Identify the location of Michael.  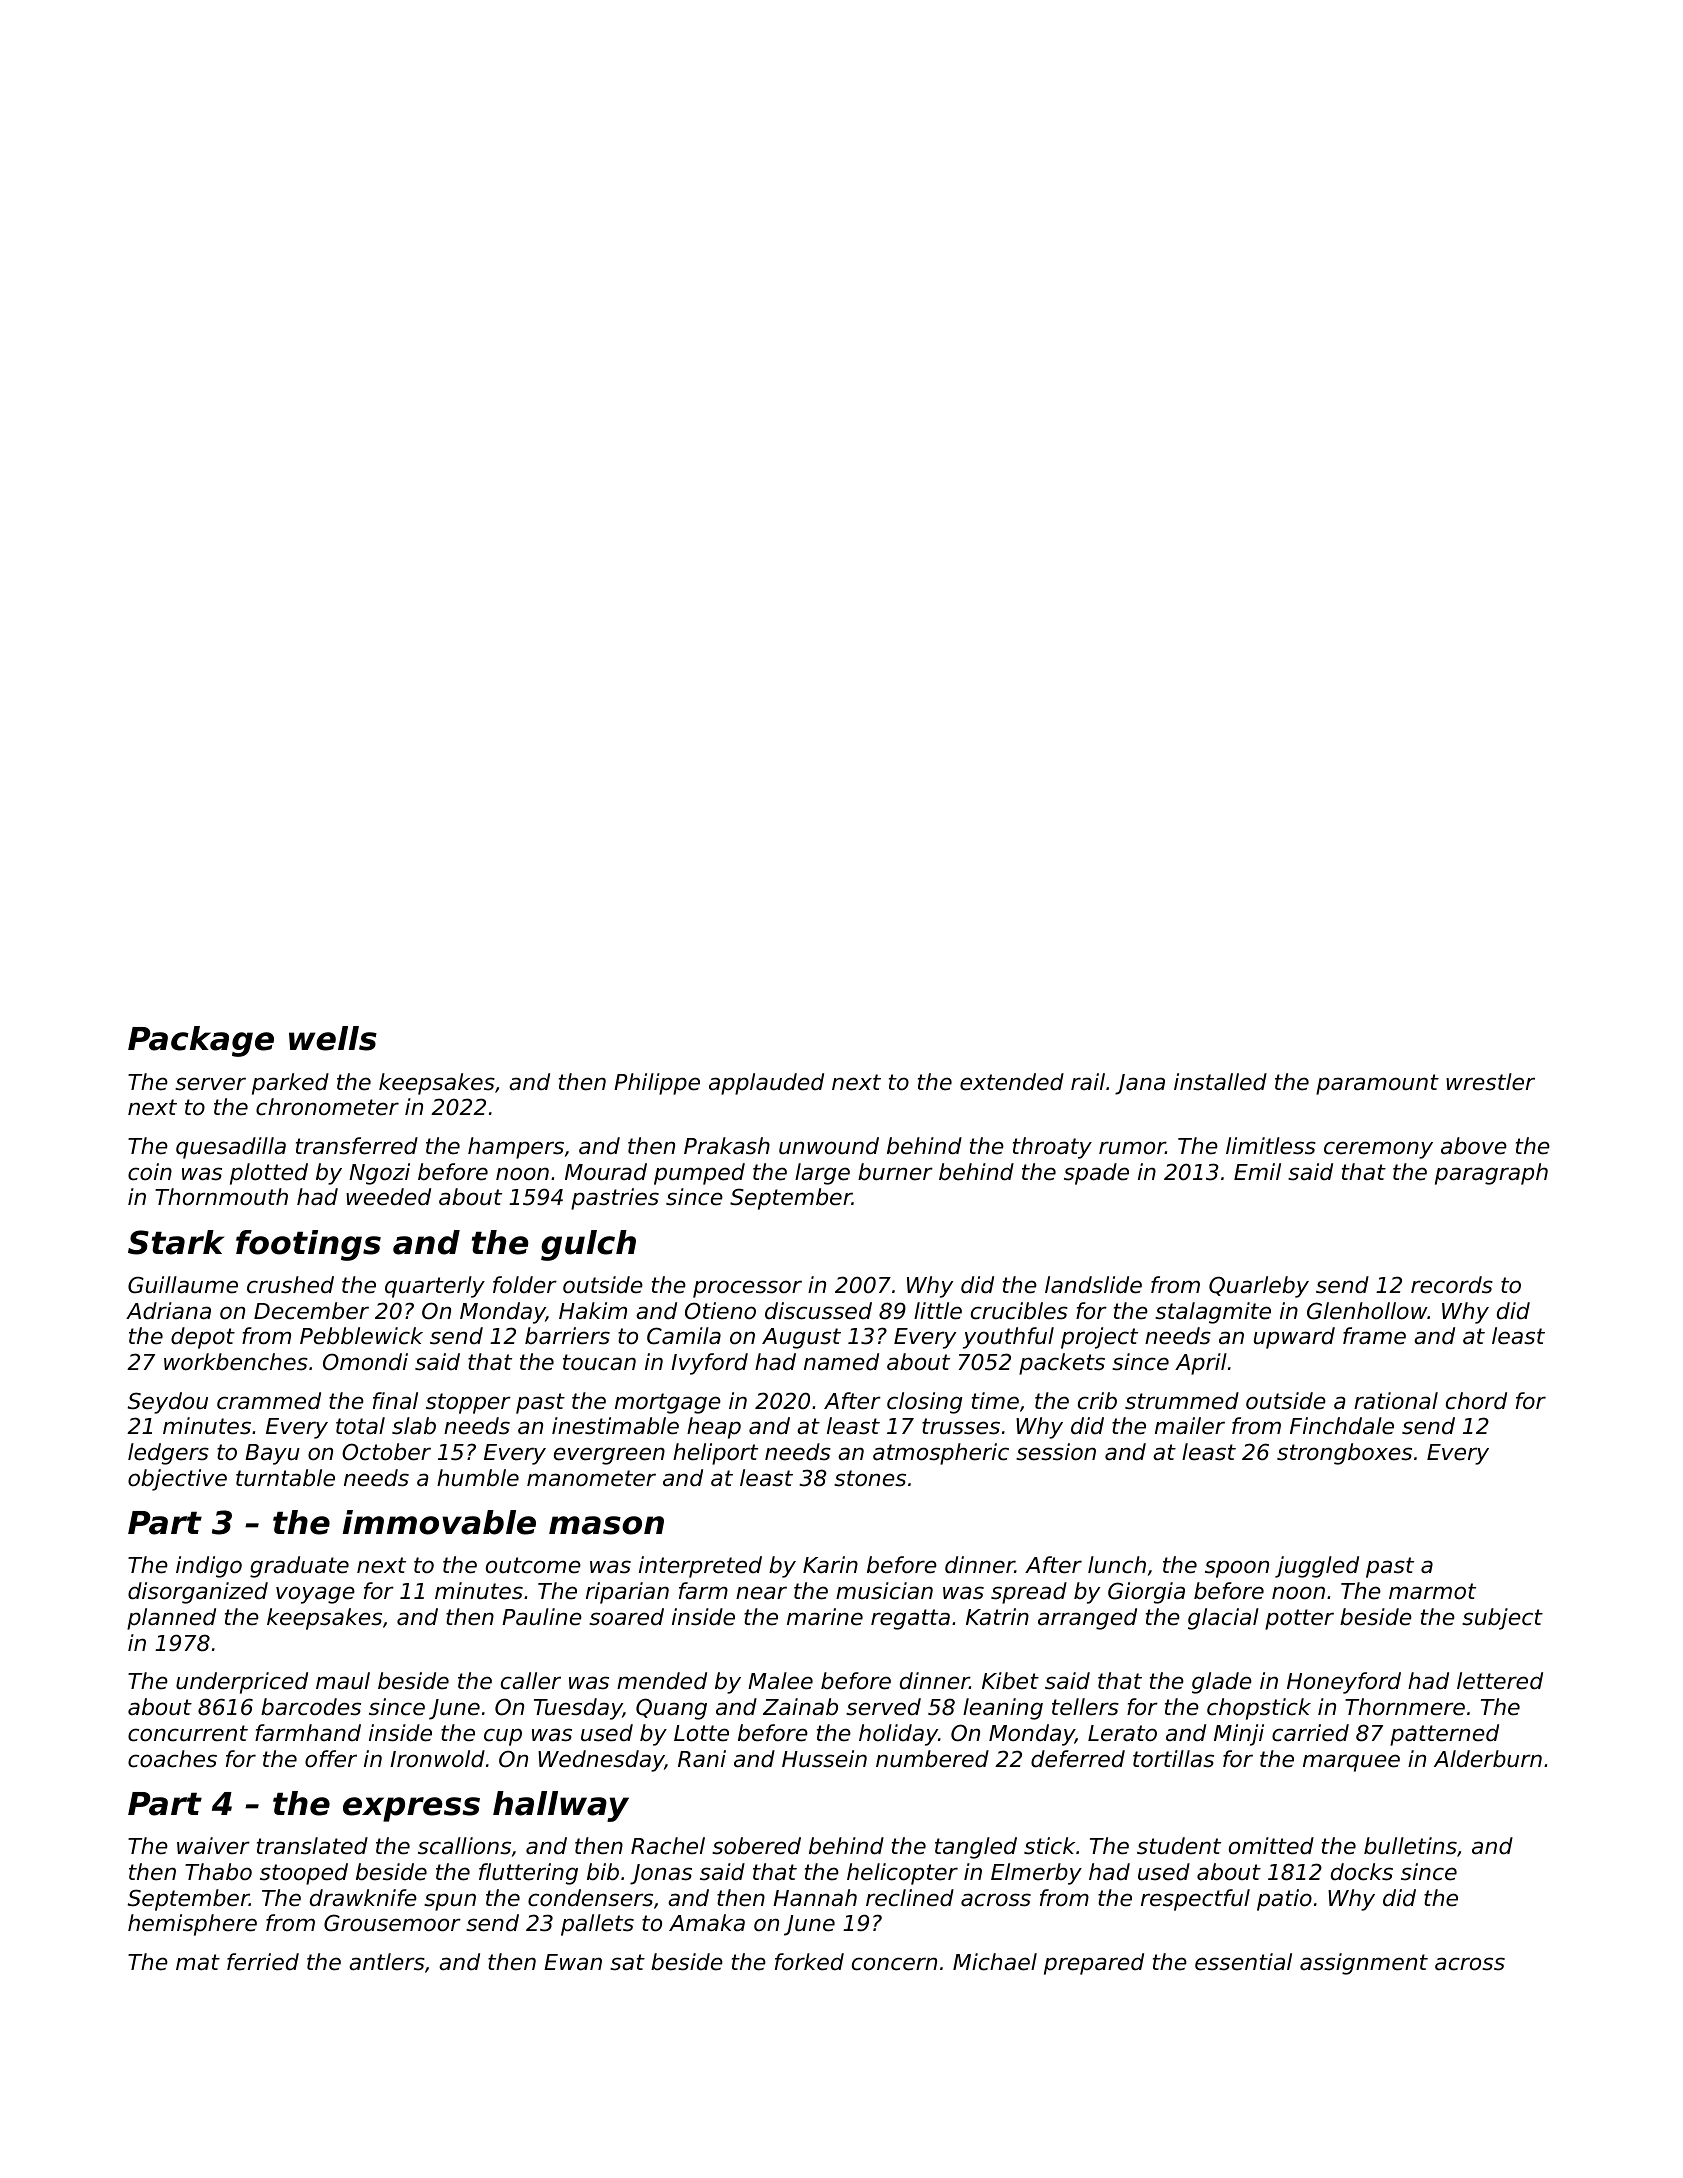
(995, 1962).
